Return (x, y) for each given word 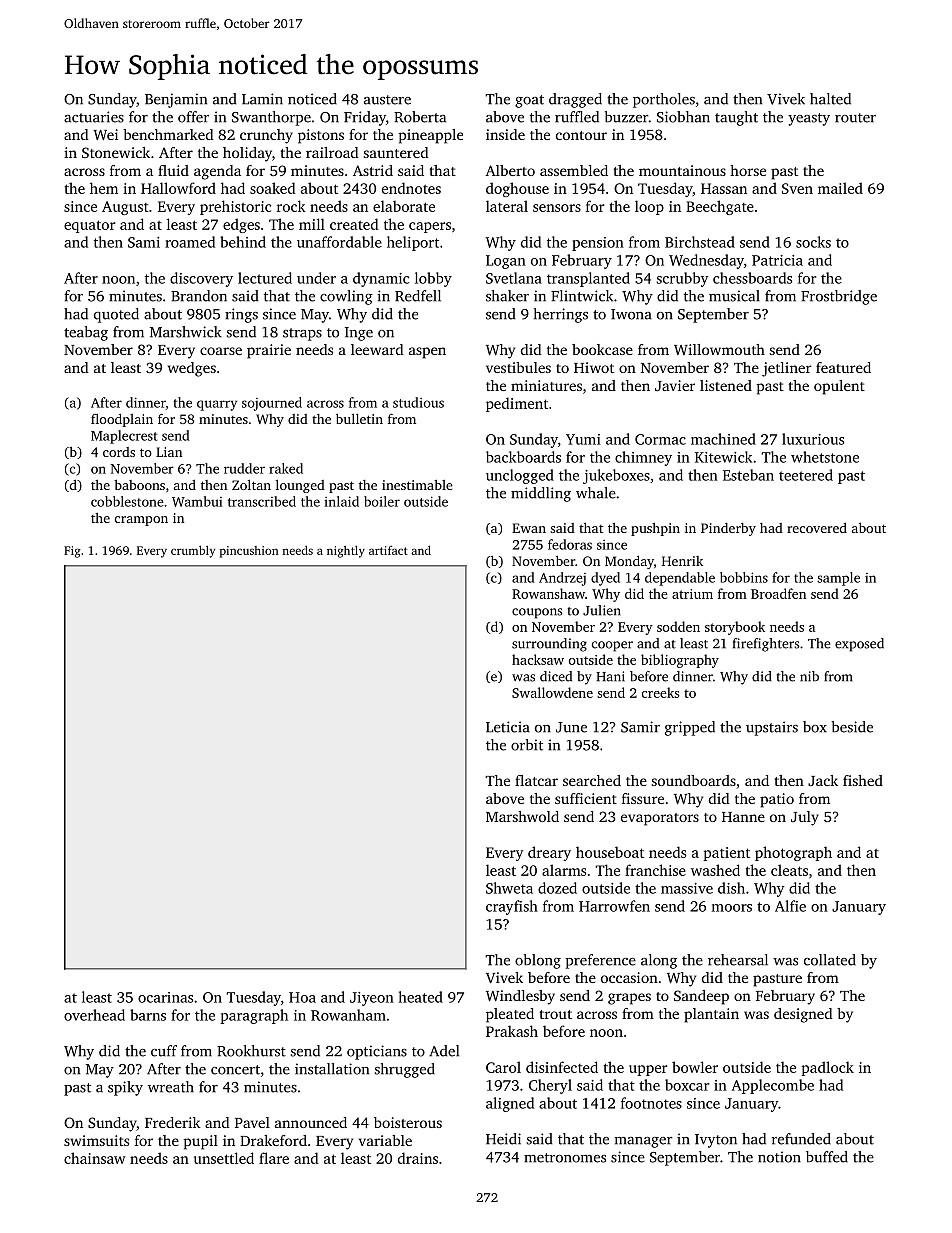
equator (90, 226)
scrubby (682, 279)
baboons (139, 485)
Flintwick (582, 296)
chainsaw (95, 1158)
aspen (427, 353)
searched (592, 780)
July (805, 818)
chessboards (752, 278)
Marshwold (522, 816)
